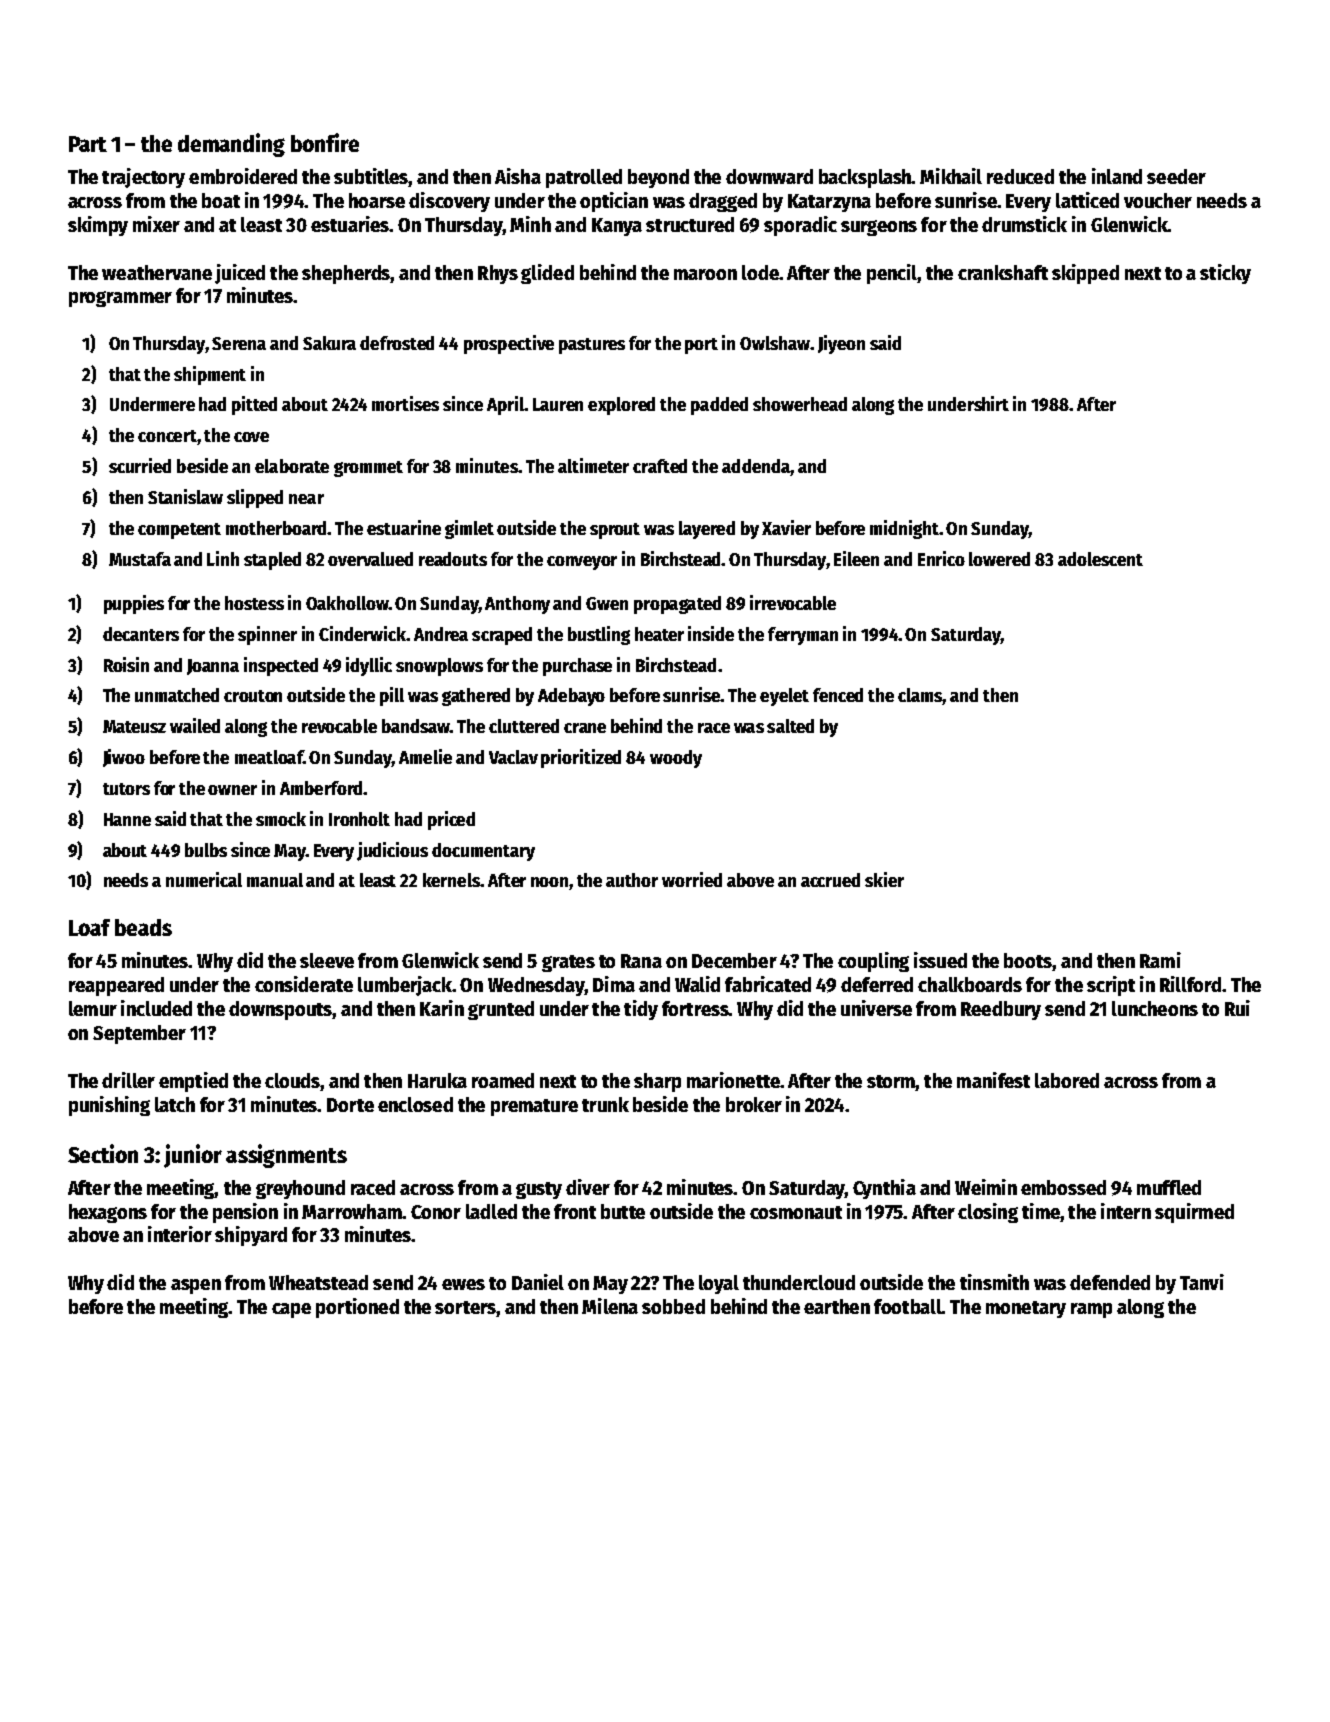  What do you see at coordinates (1225, 274) in the document?
I see `sticky` at bounding box center [1225, 274].
